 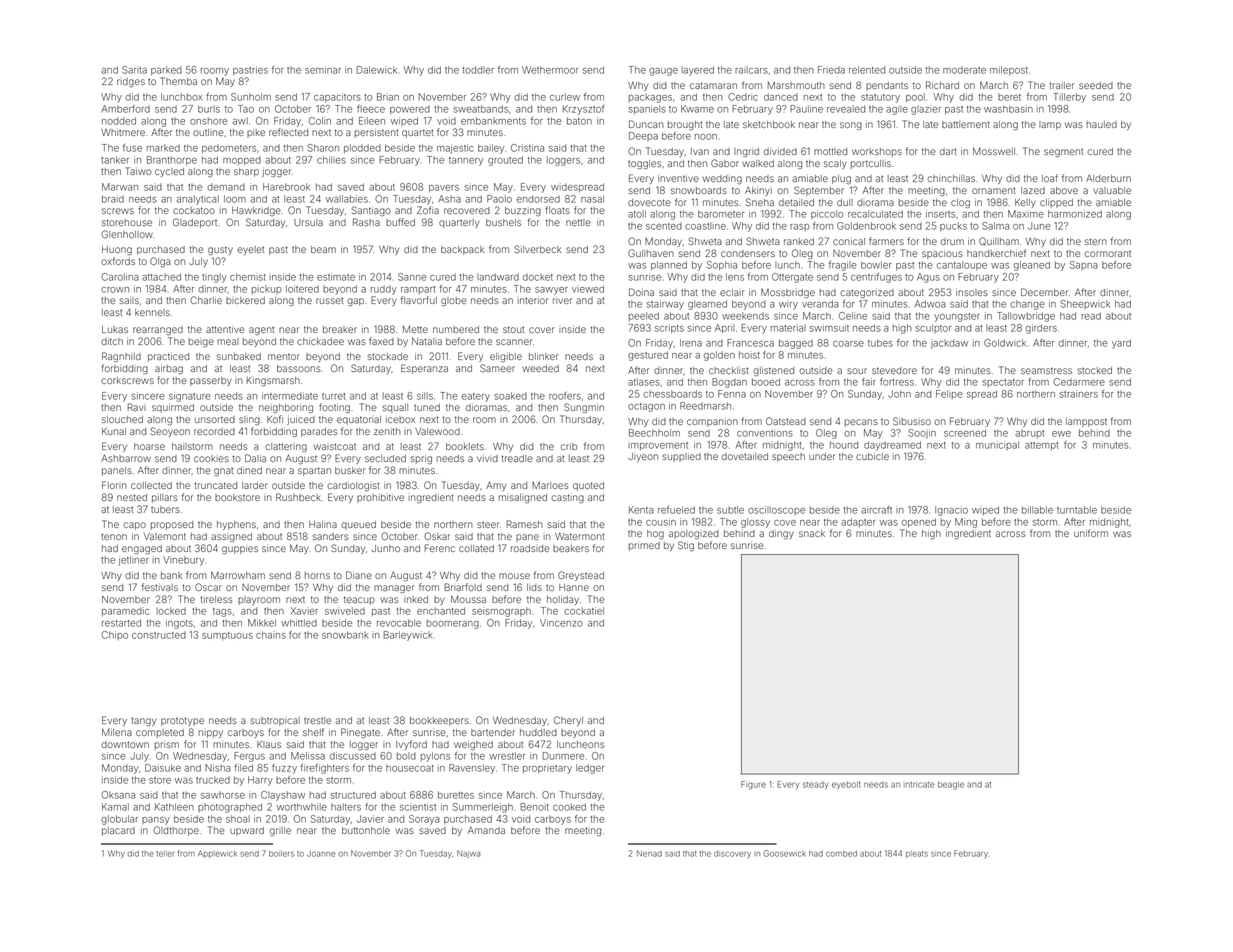 I want to click on boilers, so click(x=281, y=854).
